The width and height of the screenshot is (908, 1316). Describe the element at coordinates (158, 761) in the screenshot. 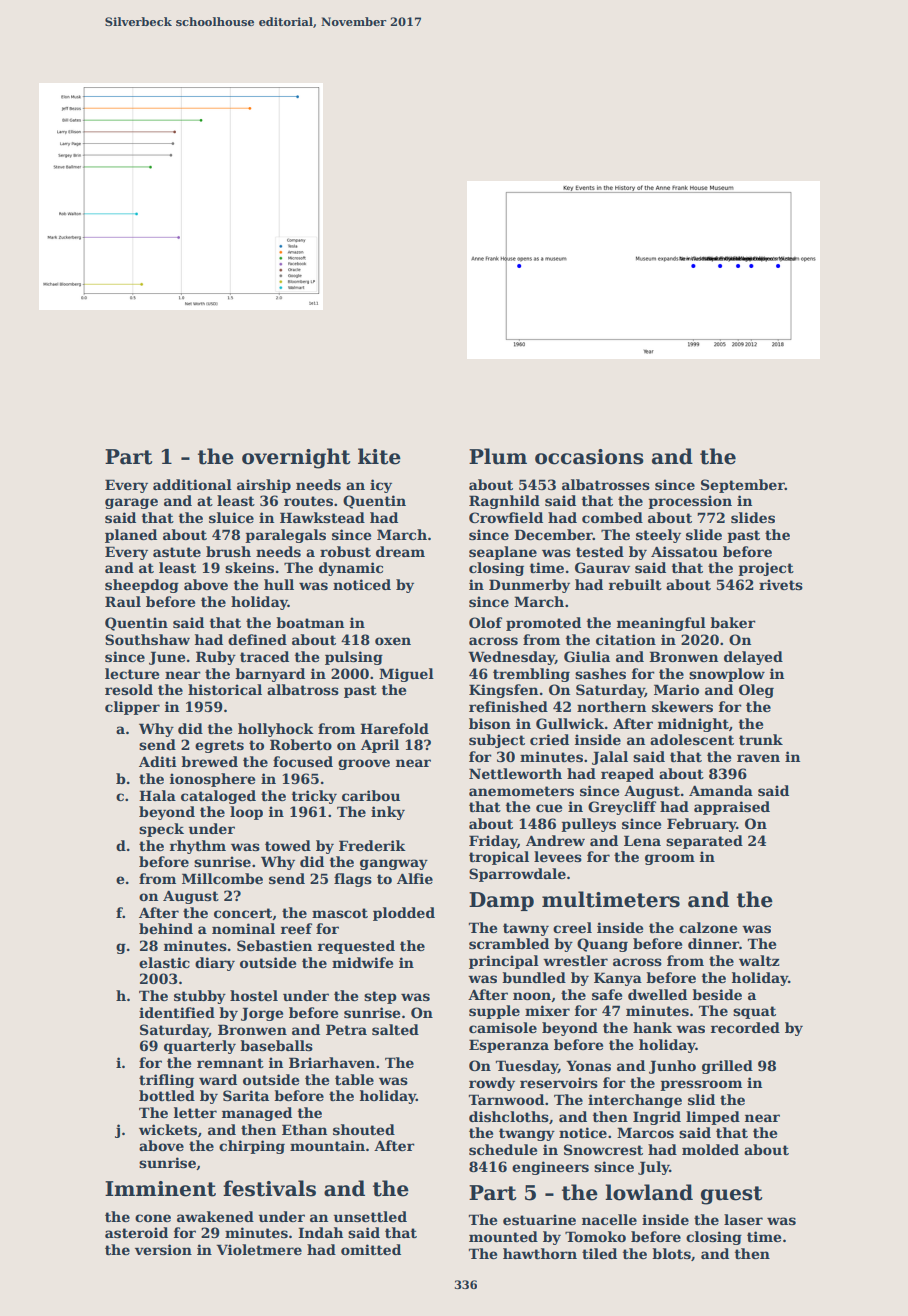

I see `Aditi` at that location.
